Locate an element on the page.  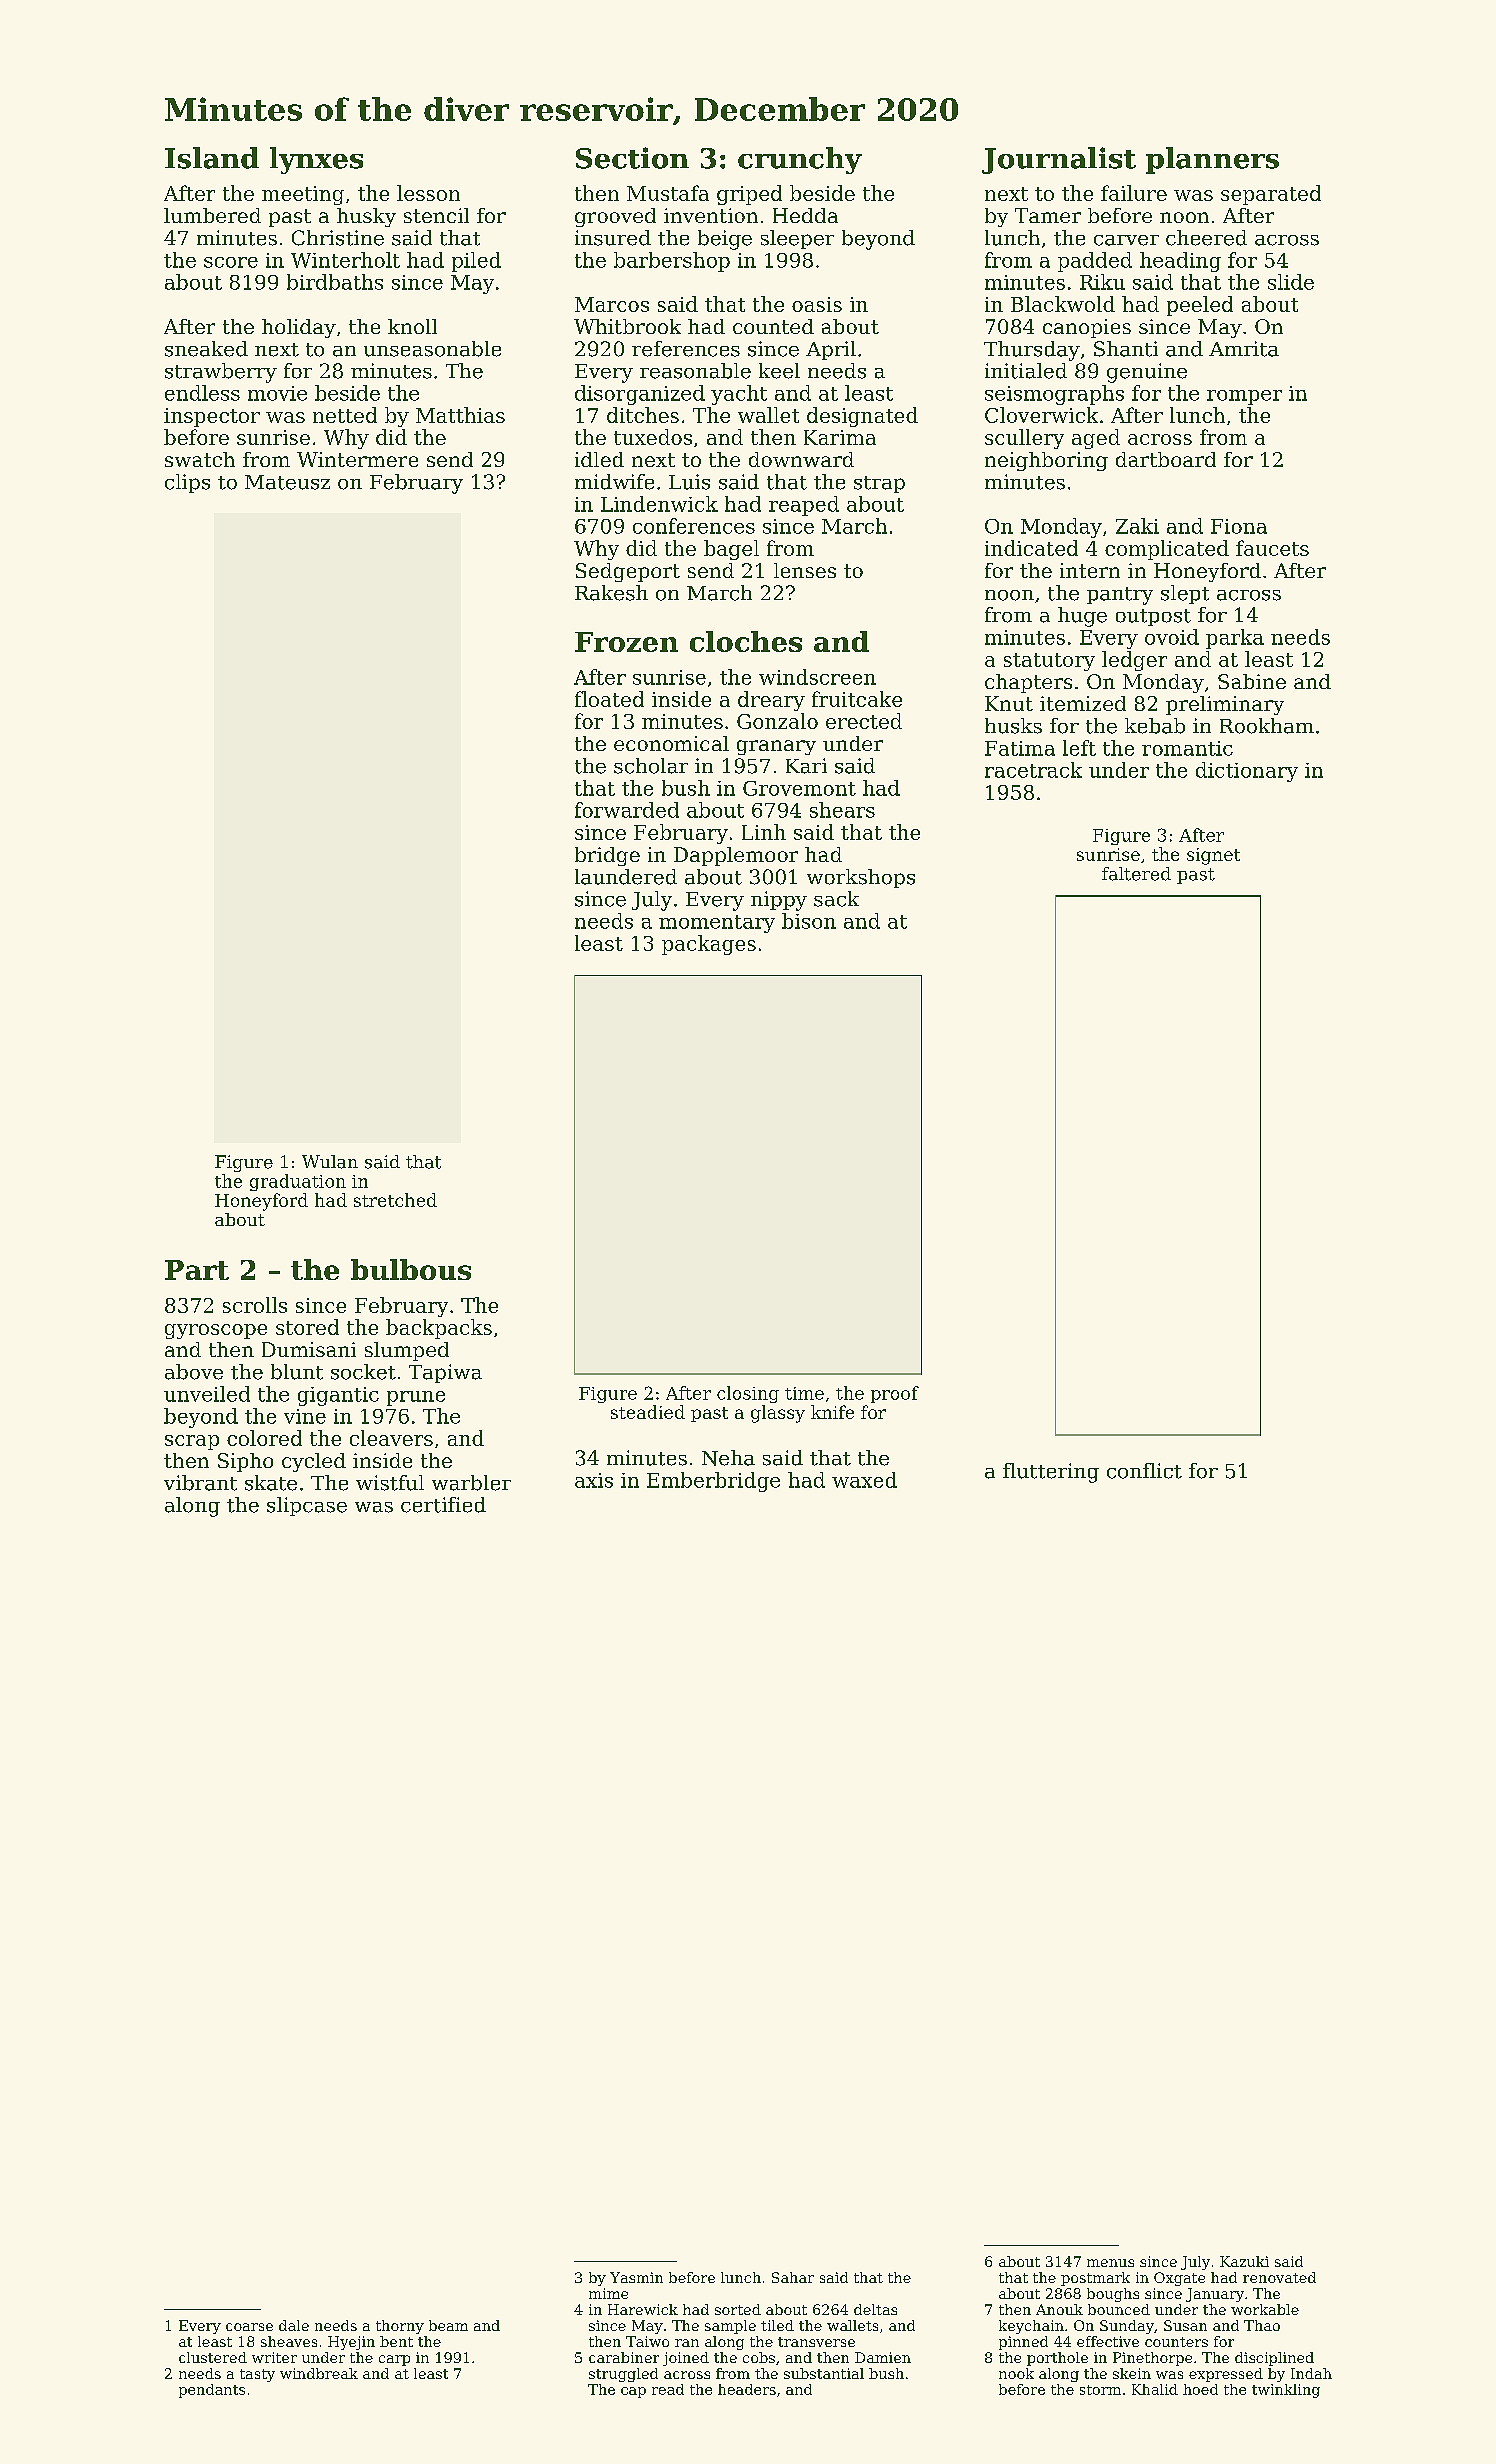
faltered is located at coordinates (1136, 874).
